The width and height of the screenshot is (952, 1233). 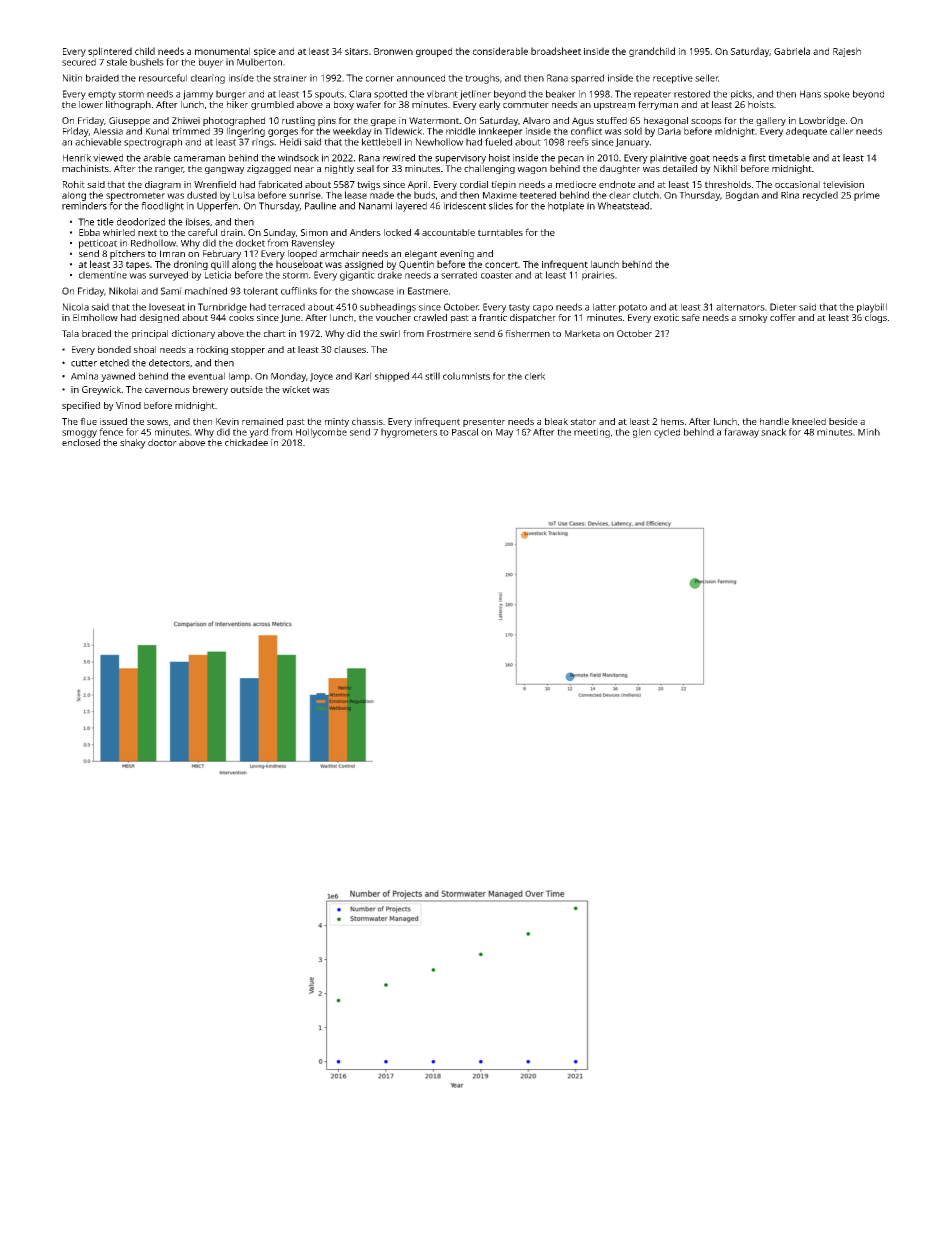 What do you see at coordinates (222, 51) in the screenshot?
I see `monumental` at bounding box center [222, 51].
